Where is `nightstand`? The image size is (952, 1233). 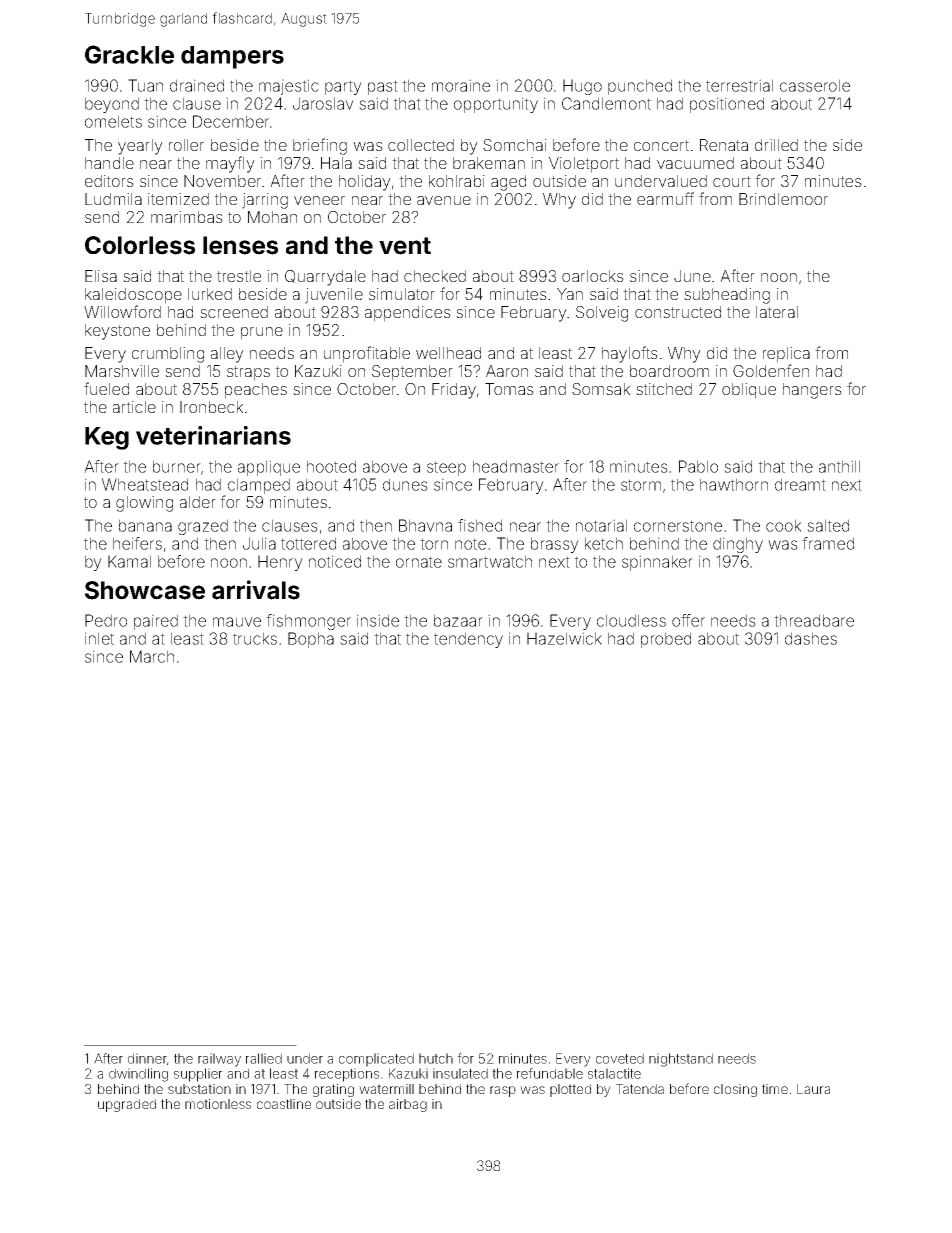
nightstand is located at coordinates (681, 1060).
